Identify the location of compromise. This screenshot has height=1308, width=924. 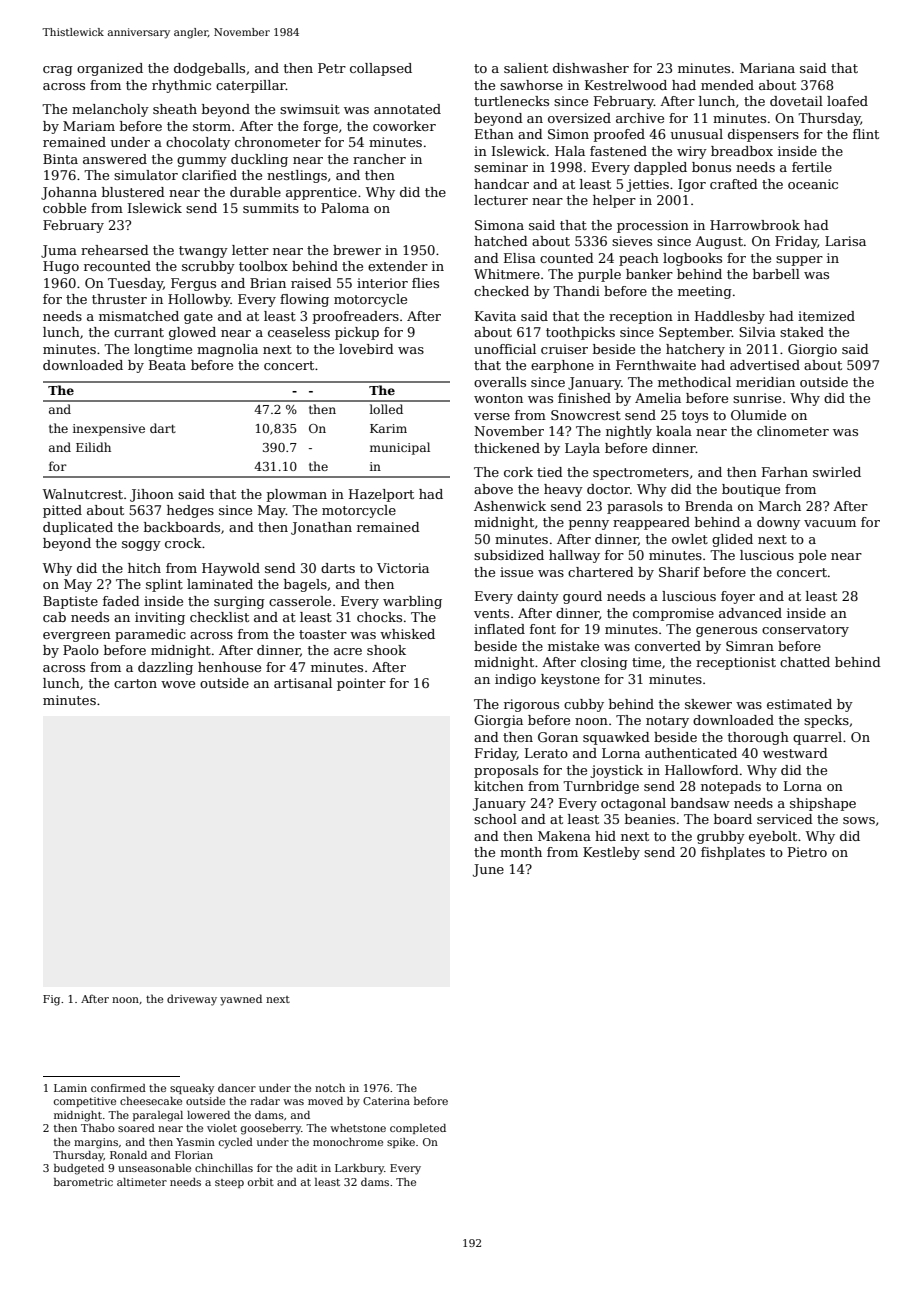
(673, 614).
